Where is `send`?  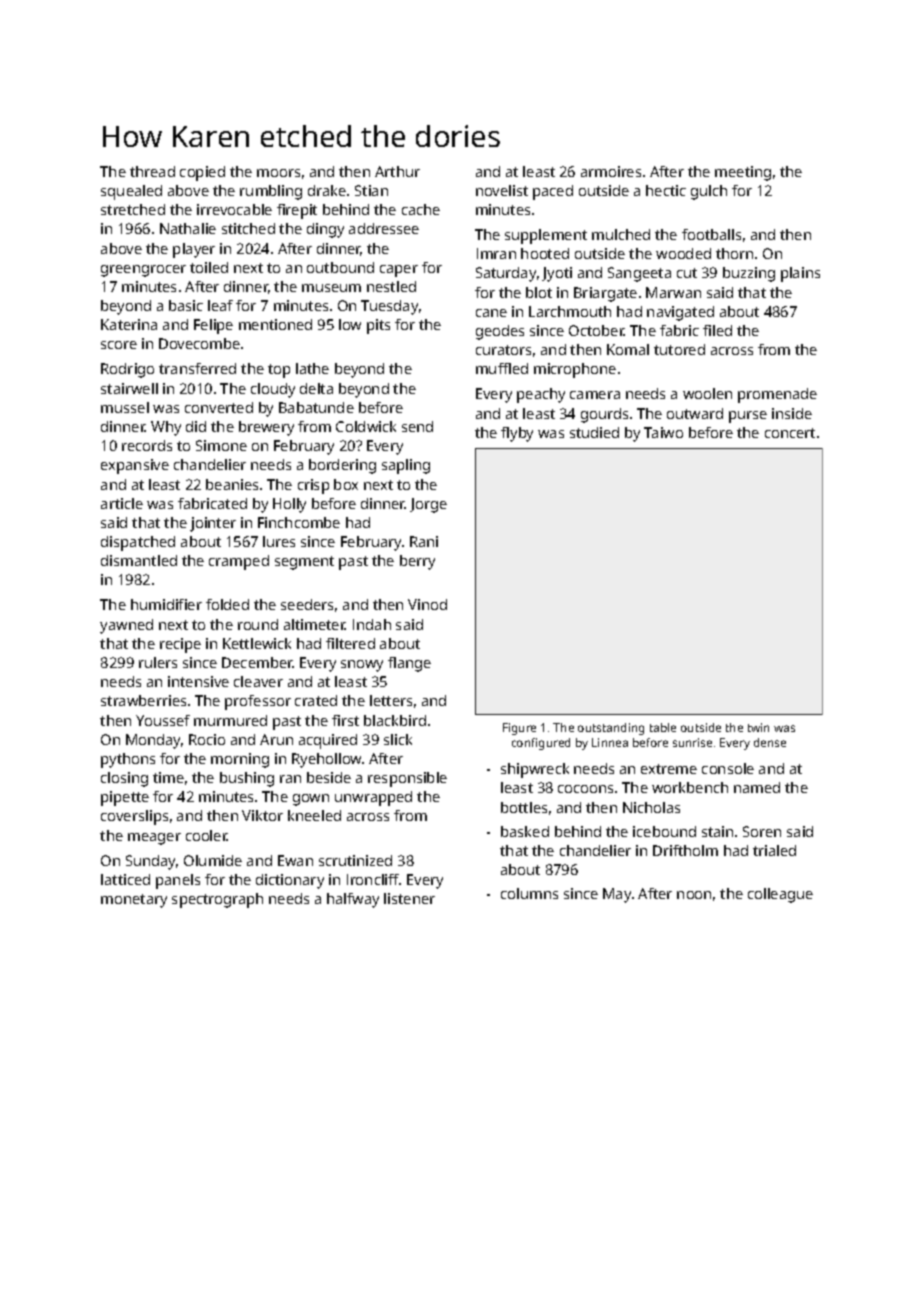 send is located at coordinates (417, 426).
